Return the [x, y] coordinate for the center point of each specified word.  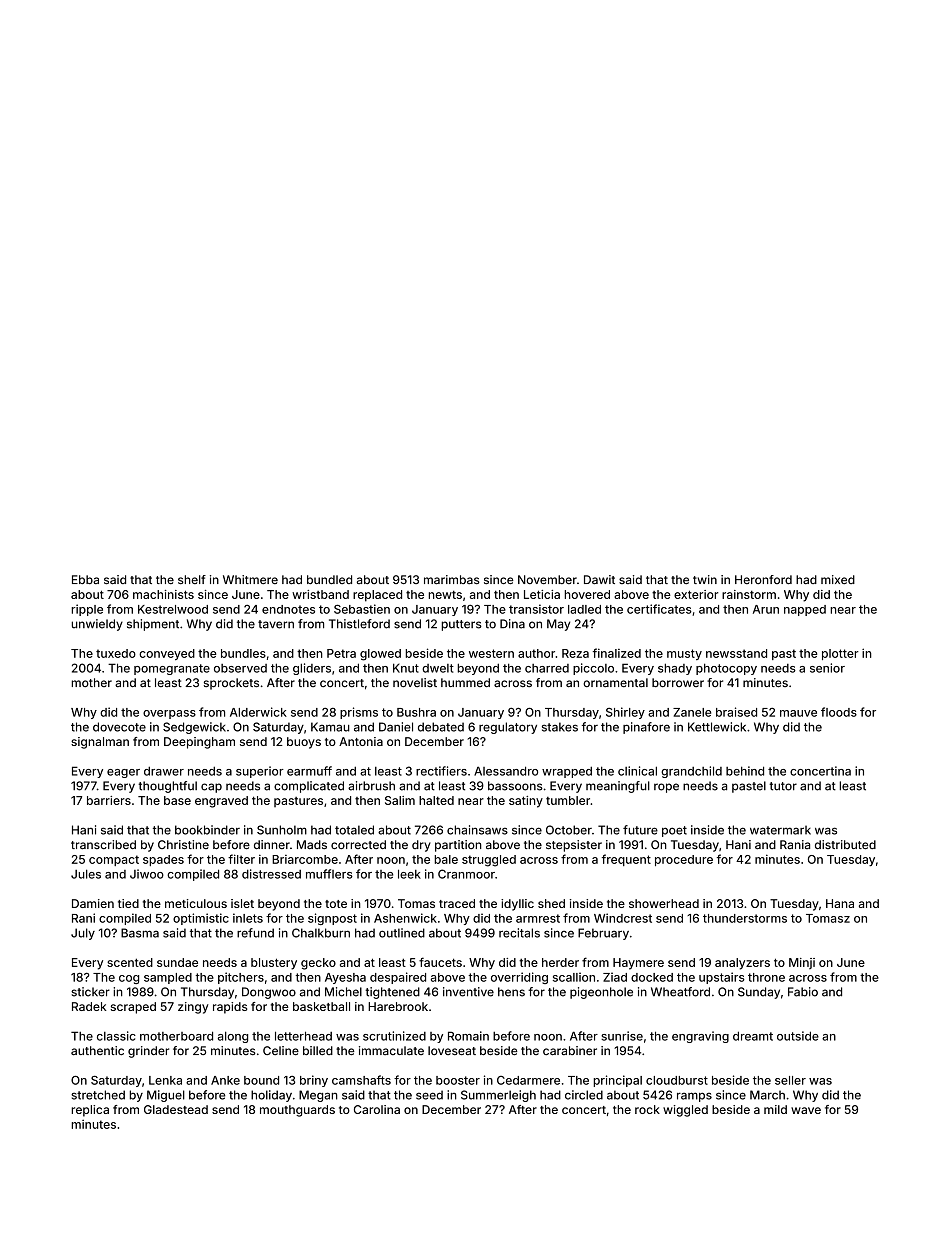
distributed [845, 844]
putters [461, 625]
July [83, 934]
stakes [560, 727]
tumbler [568, 800]
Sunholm [282, 830]
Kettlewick [717, 727]
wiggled [685, 1111]
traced [457, 903]
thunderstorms [745, 918]
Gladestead [176, 1109]
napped [805, 610]
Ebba [85, 579]
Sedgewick [194, 728]
